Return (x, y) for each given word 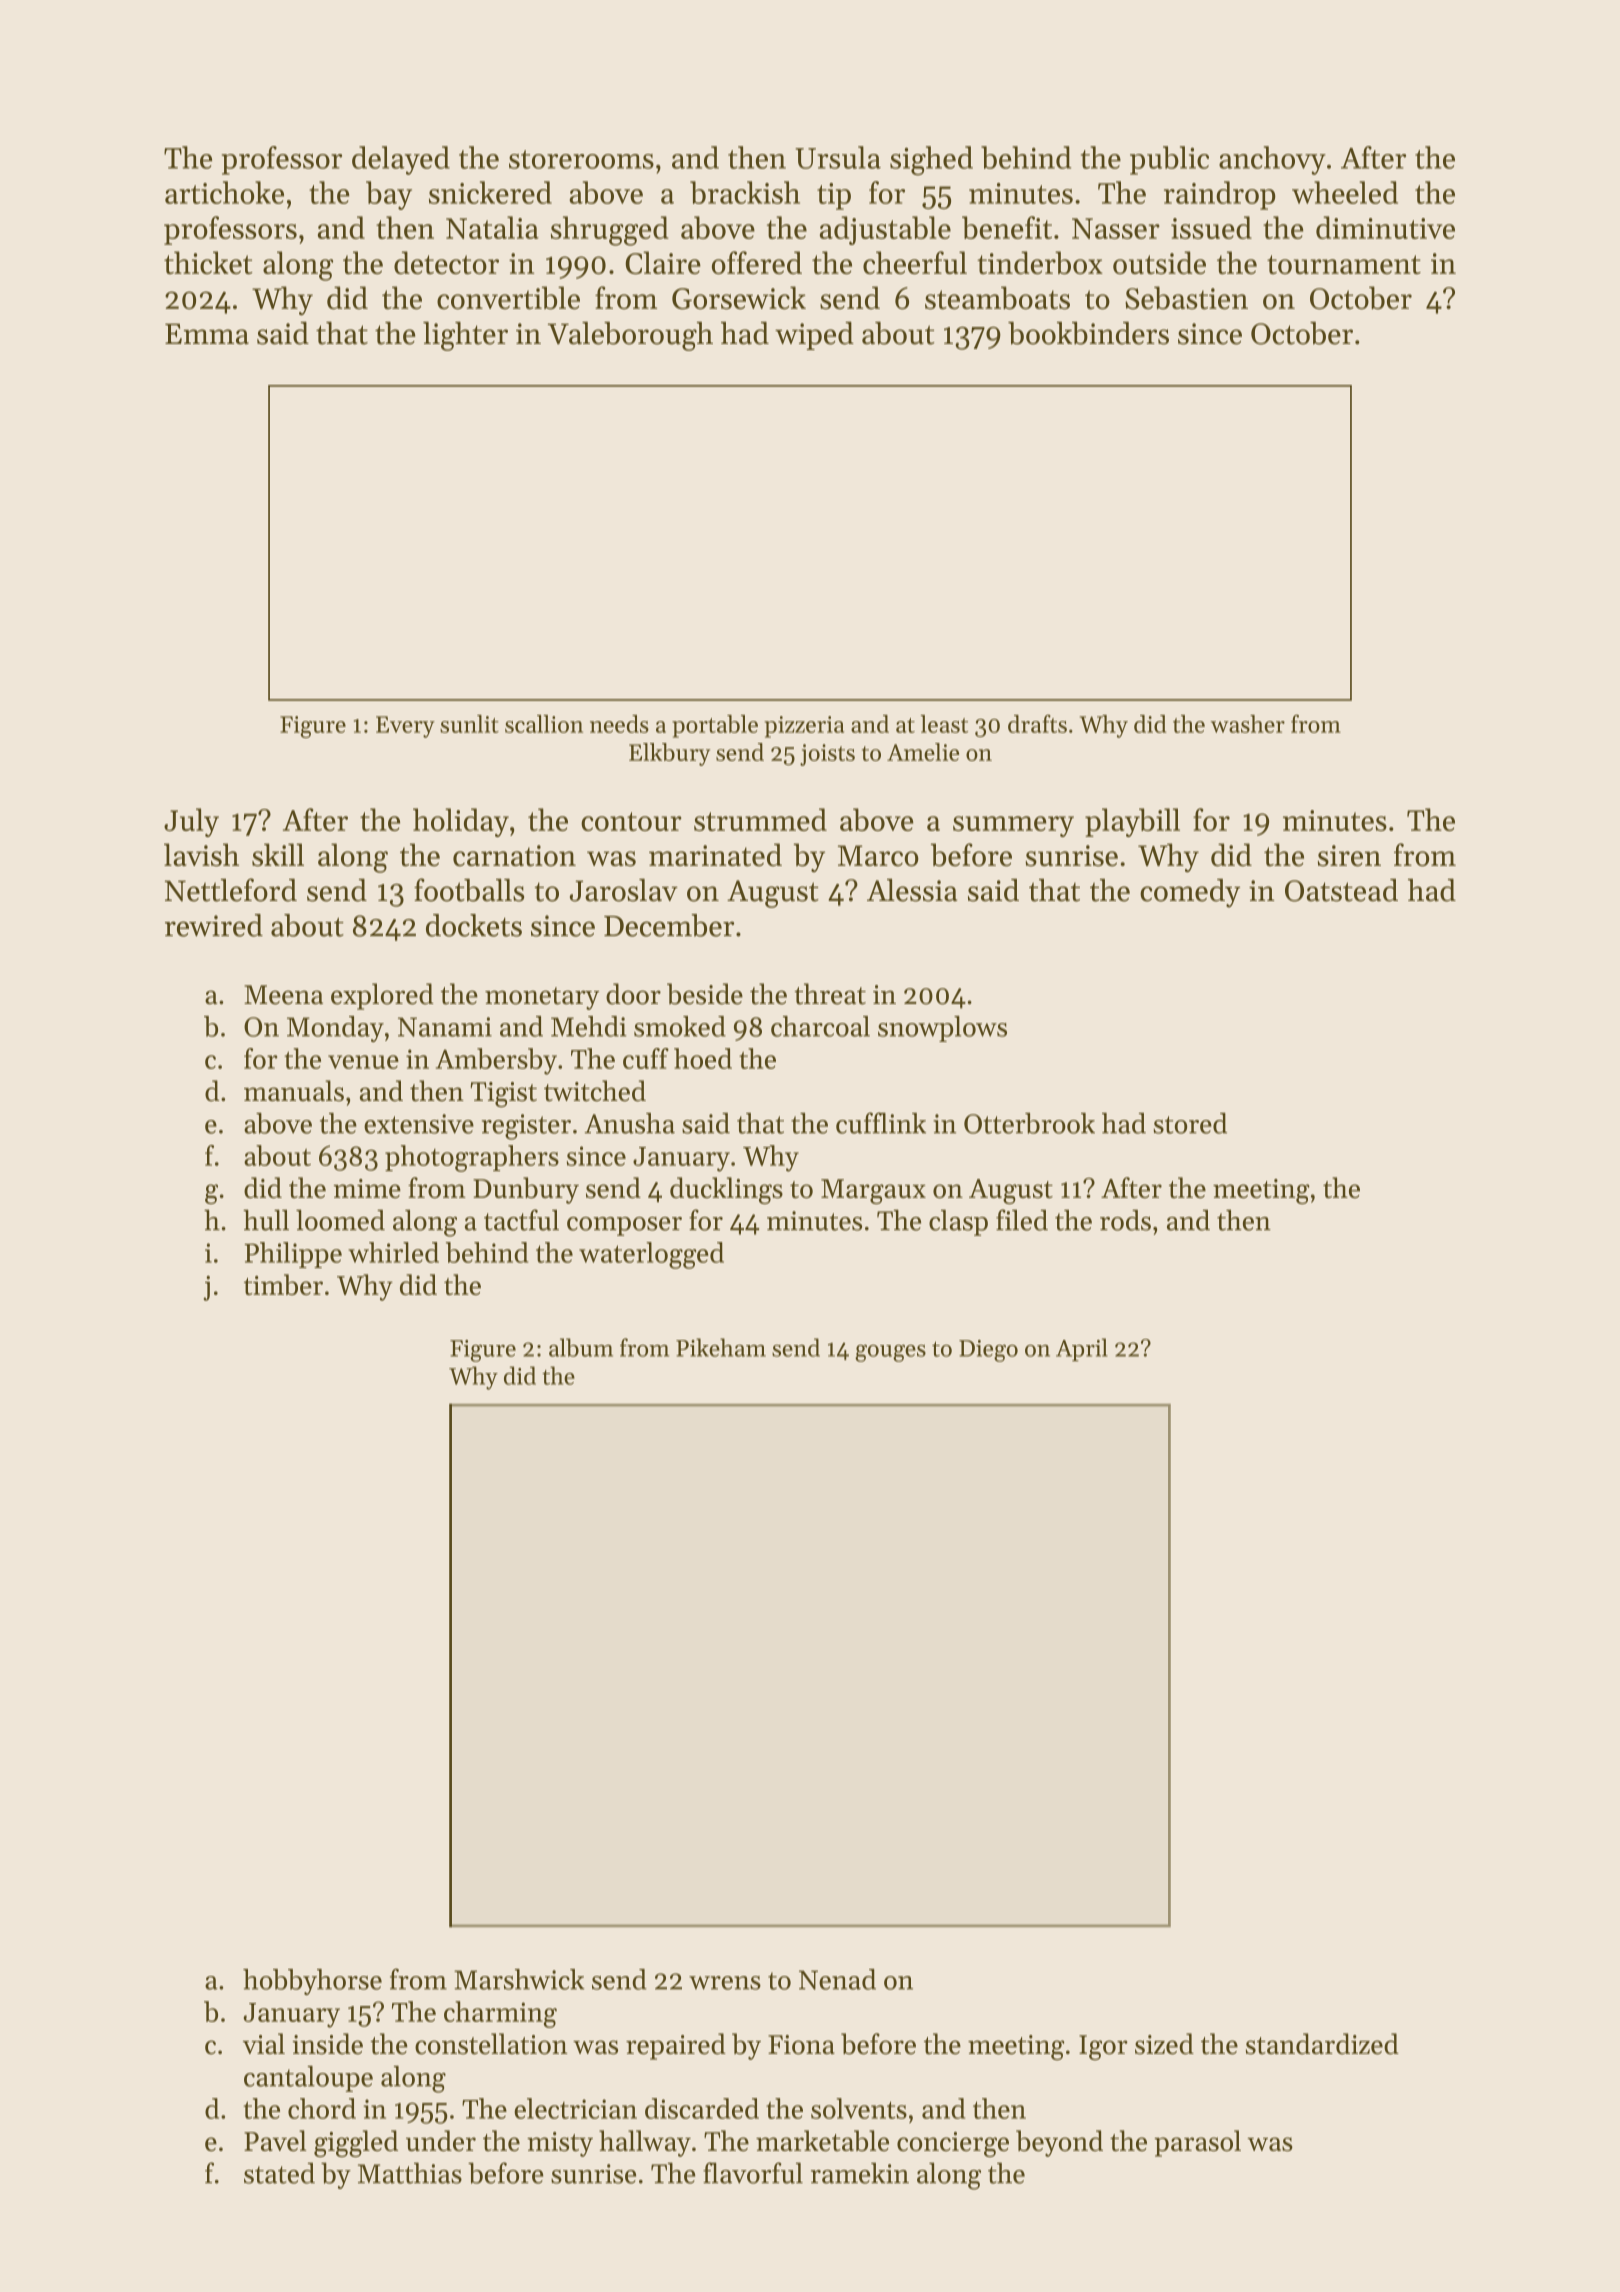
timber (283, 1284)
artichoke (224, 192)
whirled (393, 1252)
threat (830, 994)
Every (405, 727)
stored (1190, 1123)
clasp (958, 1222)
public (1169, 160)
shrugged (610, 231)
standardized (1322, 2044)
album (581, 1347)
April (1082, 1349)
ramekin (860, 2173)
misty (560, 2144)
